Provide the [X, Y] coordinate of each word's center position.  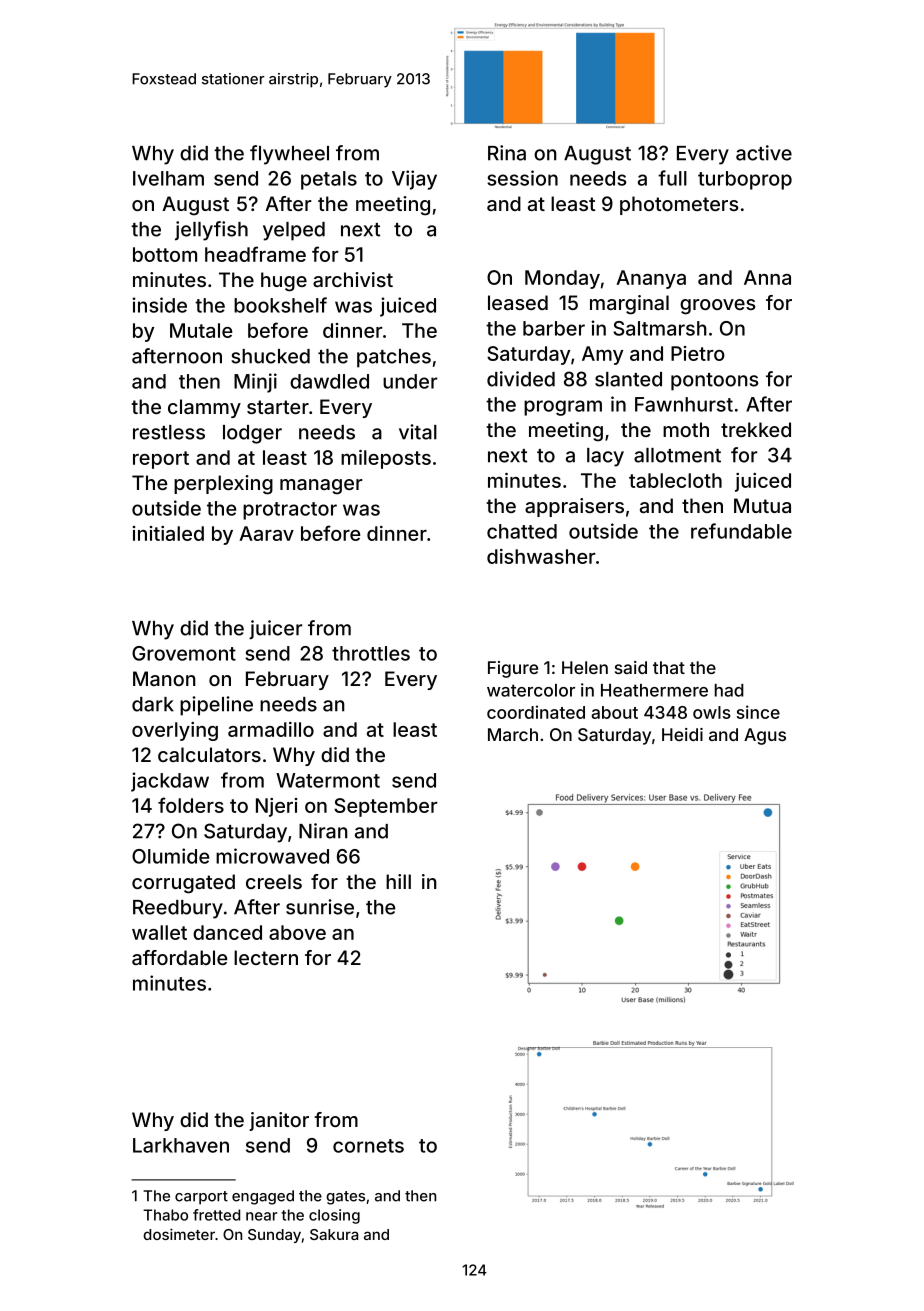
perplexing [223, 485]
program [563, 408]
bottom [165, 254]
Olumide [170, 856]
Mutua [762, 505]
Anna [767, 277]
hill [398, 881]
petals [329, 180]
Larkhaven [181, 1145]
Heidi [682, 734]
